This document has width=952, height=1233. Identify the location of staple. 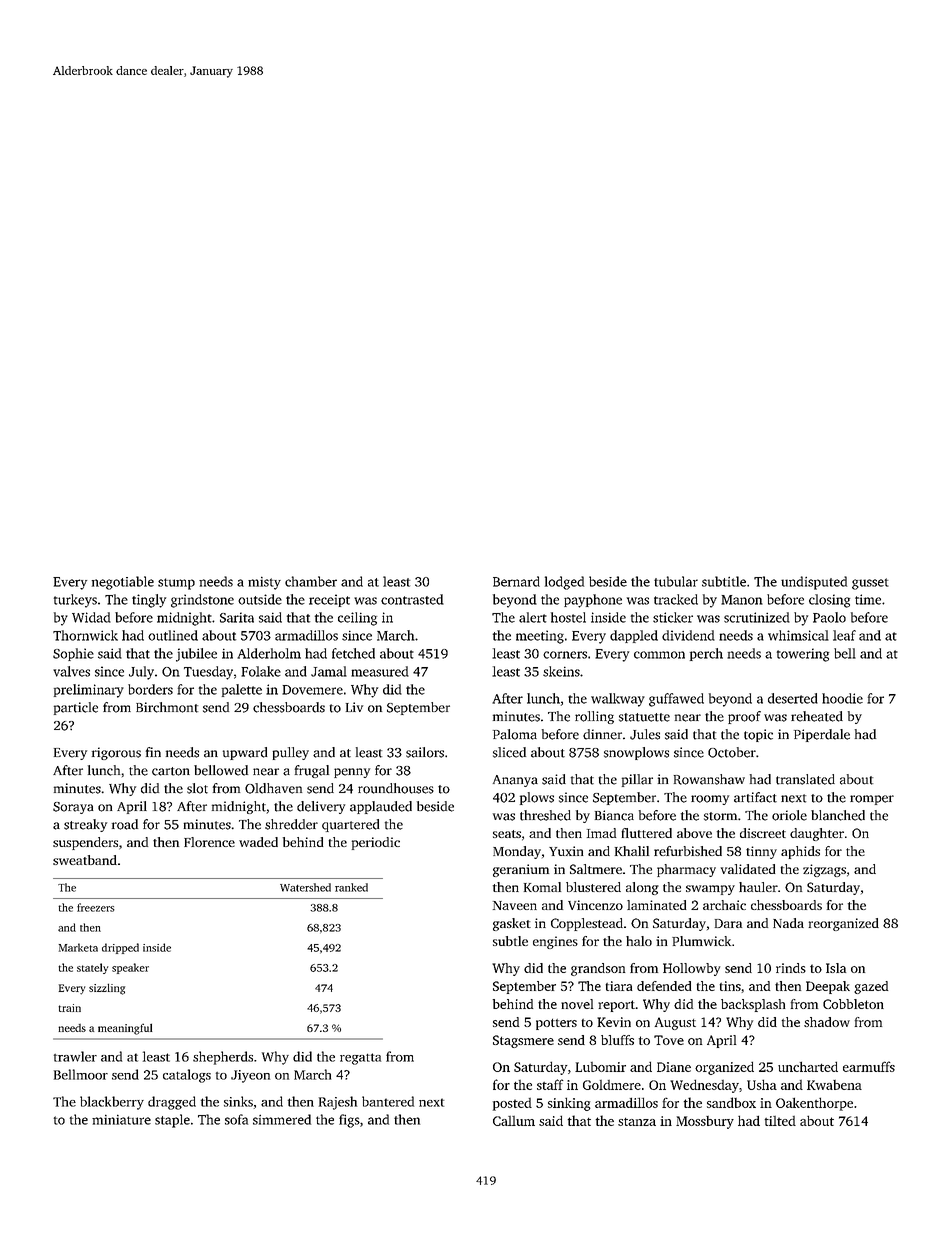
(172, 1121).
